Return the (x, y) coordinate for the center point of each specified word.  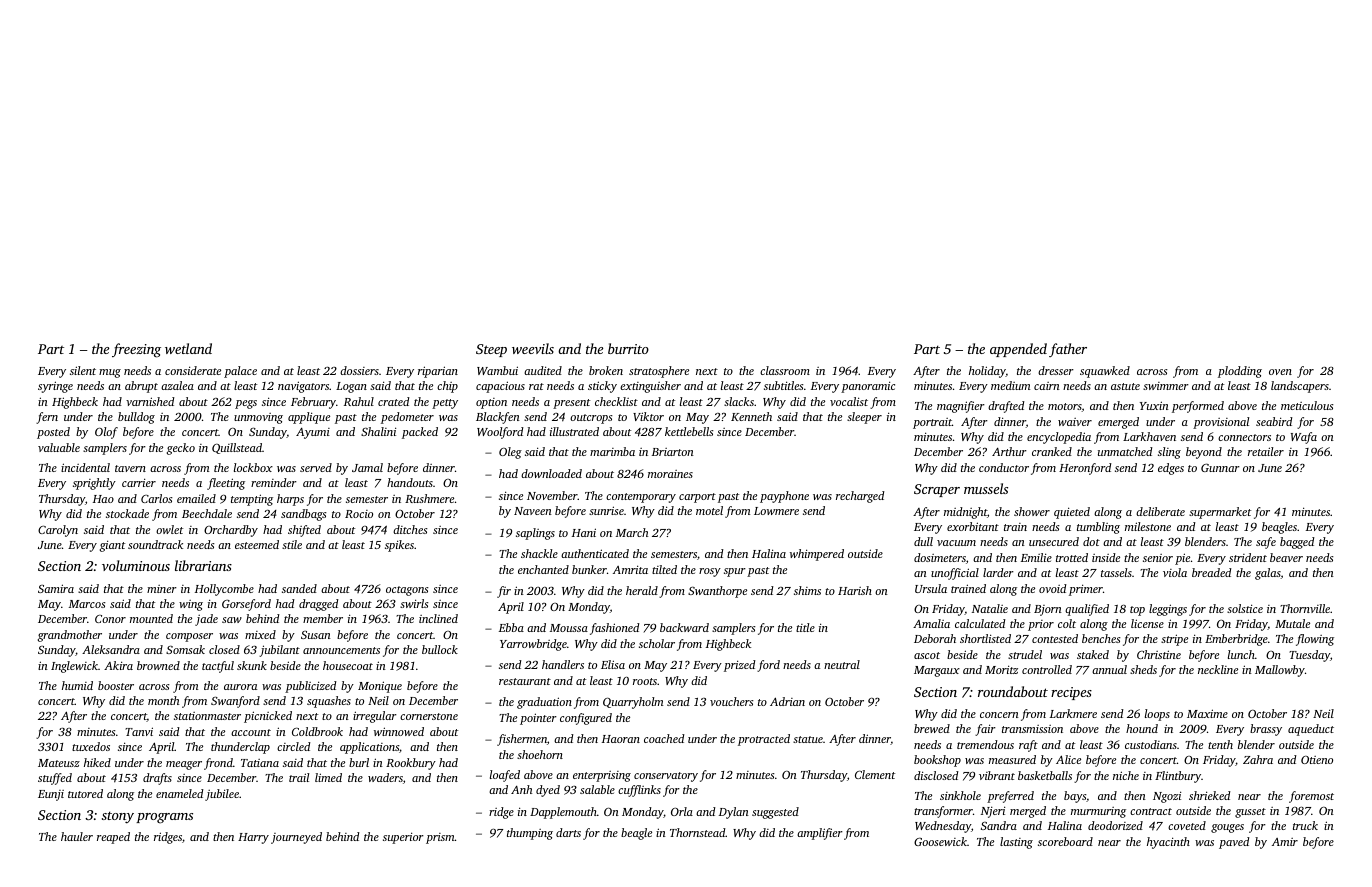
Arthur (1009, 451)
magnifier (961, 407)
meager (184, 765)
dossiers (359, 370)
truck (1305, 825)
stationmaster (207, 716)
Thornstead (698, 832)
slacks (739, 401)
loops (1157, 715)
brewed (932, 728)
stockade (127, 513)
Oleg (510, 453)
